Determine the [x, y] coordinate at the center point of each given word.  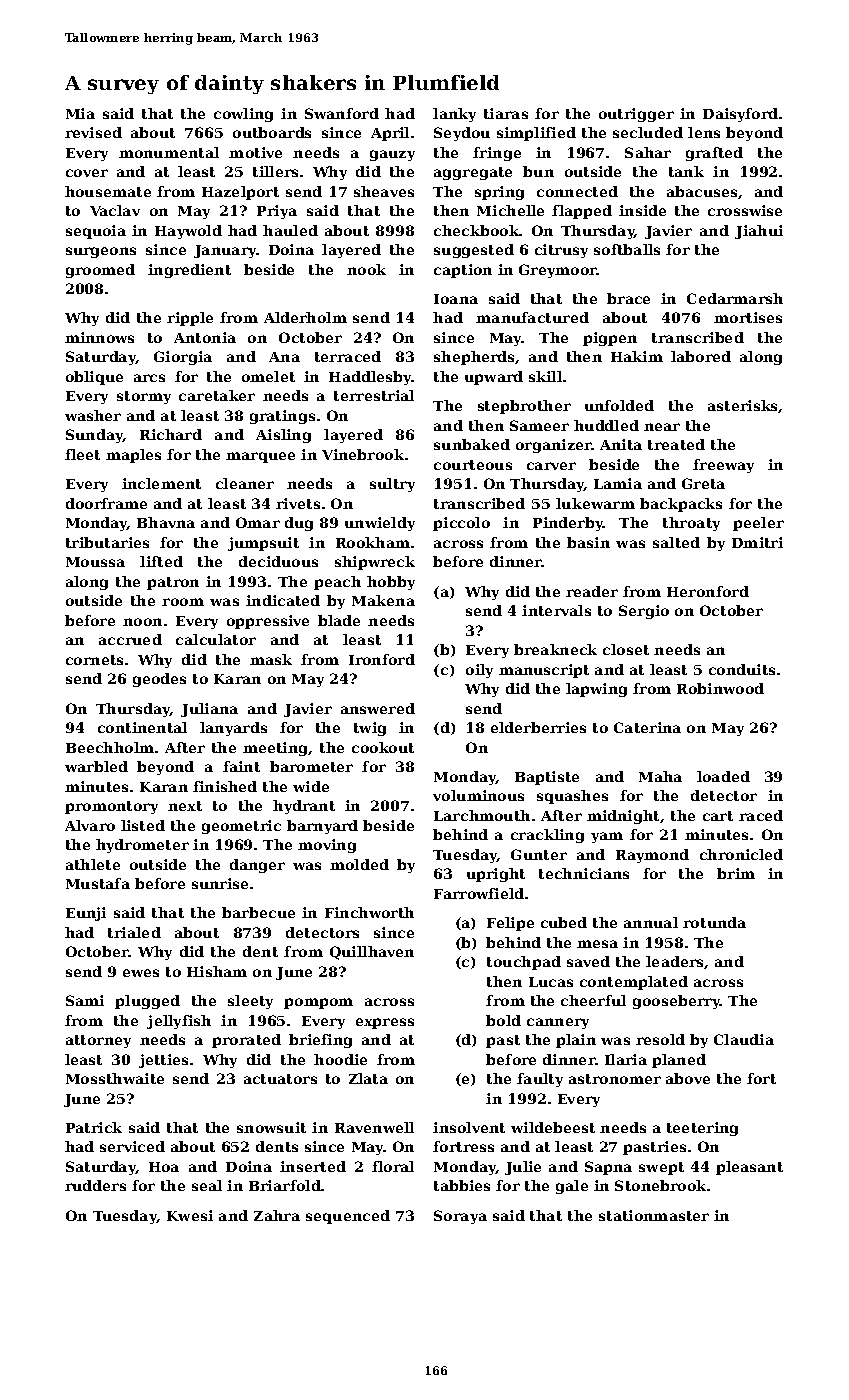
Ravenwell [374, 1127]
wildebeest [553, 1127]
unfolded [619, 405]
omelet [268, 376]
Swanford [342, 113]
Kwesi [190, 1215]
